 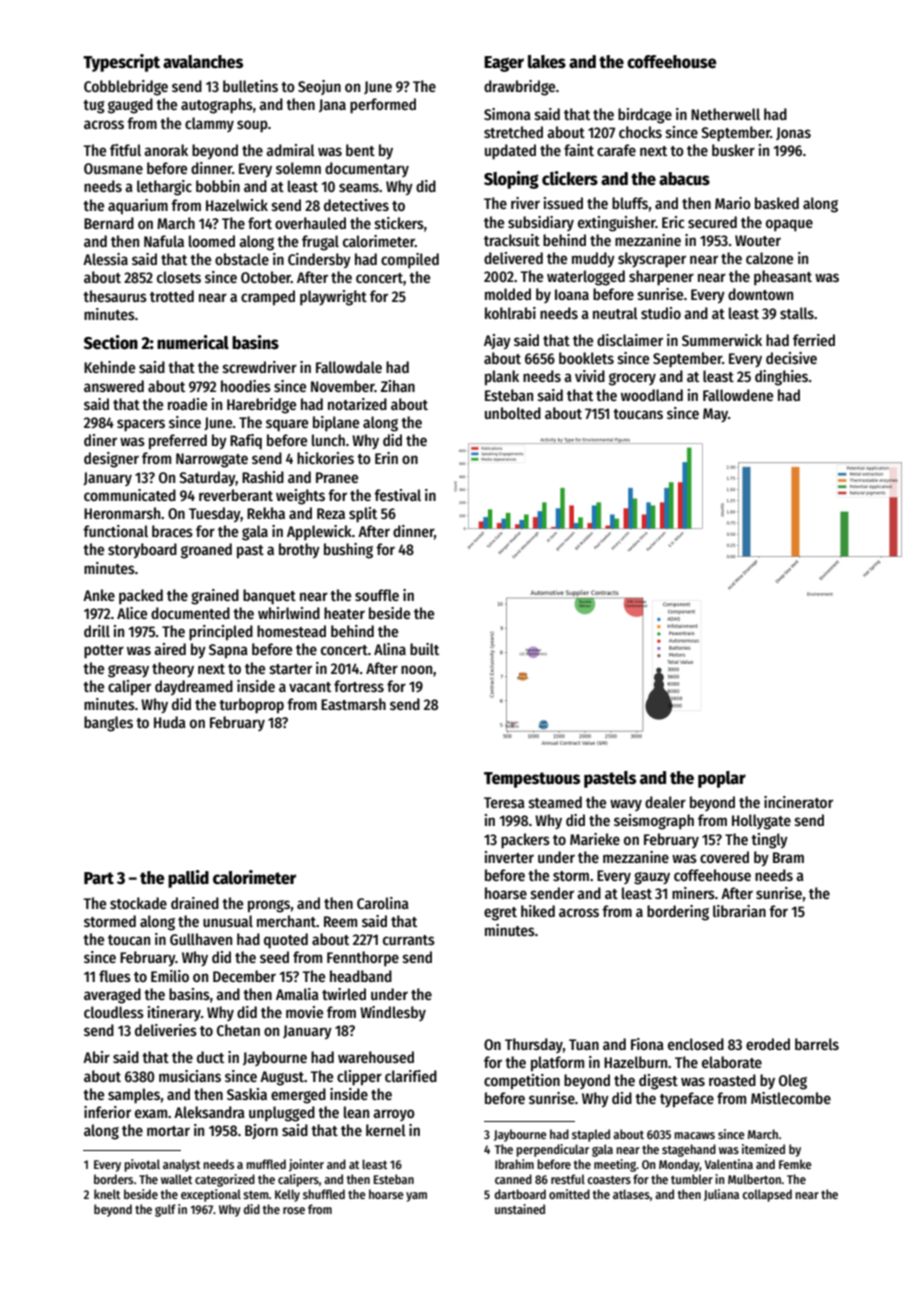 I want to click on opaque, so click(x=789, y=225).
